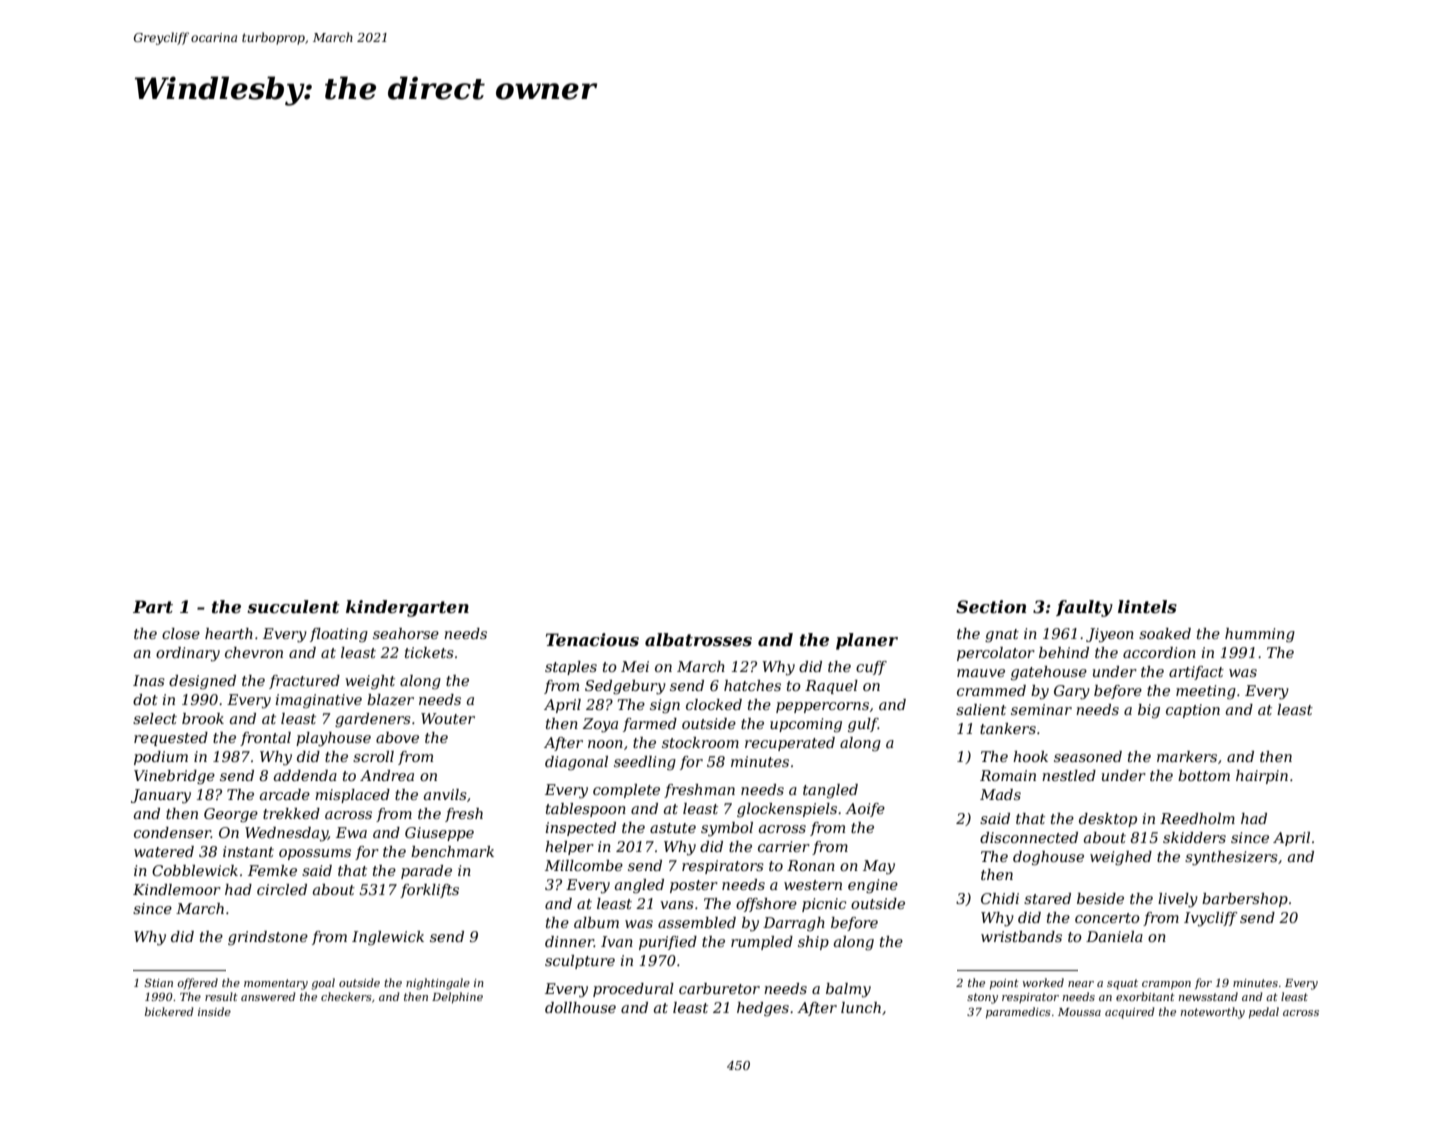 The width and height of the screenshot is (1454, 1124). Describe the element at coordinates (174, 777) in the screenshot. I see `Vinebridge` at that location.
